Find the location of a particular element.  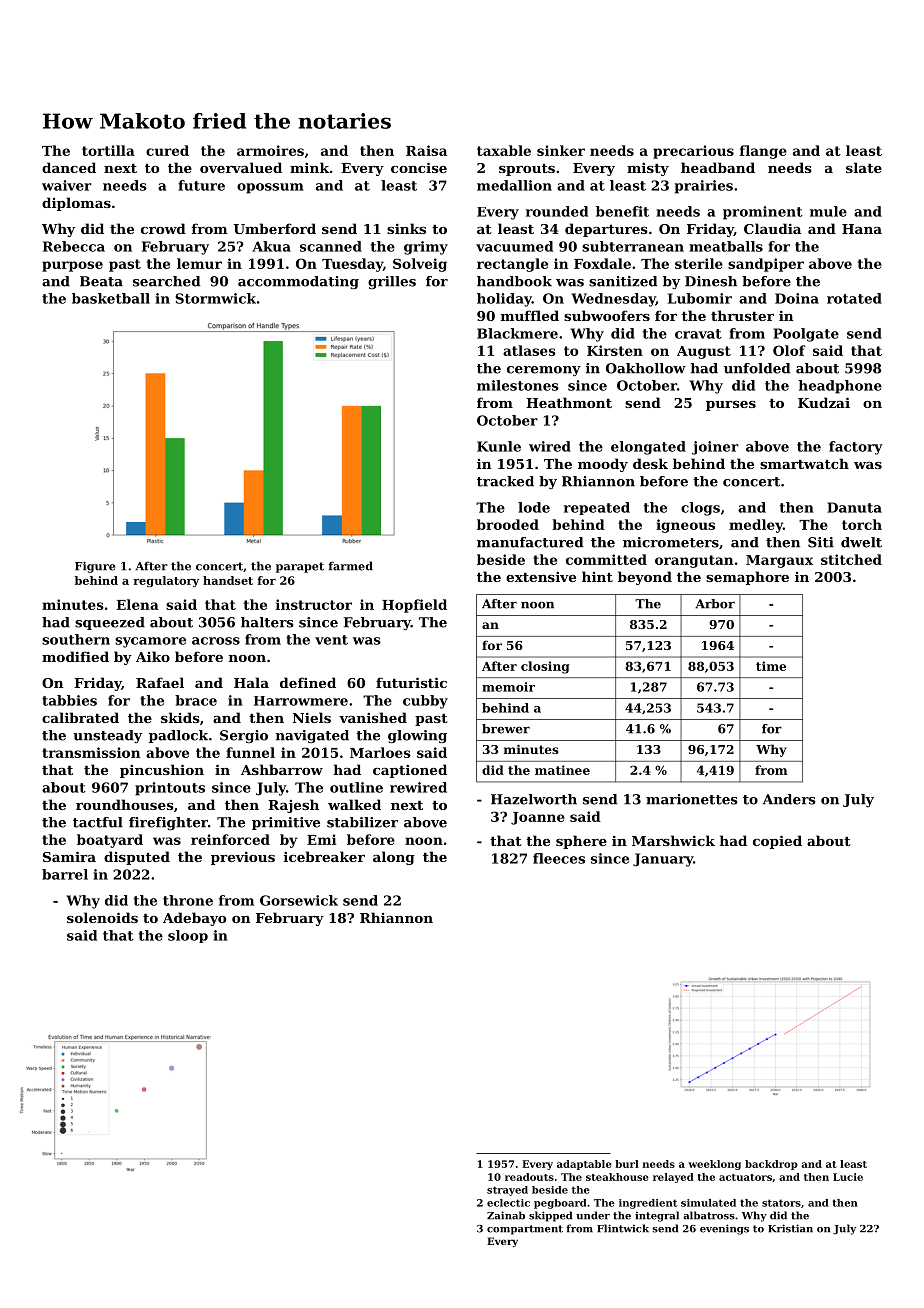

Hana is located at coordinates (862, 229).
